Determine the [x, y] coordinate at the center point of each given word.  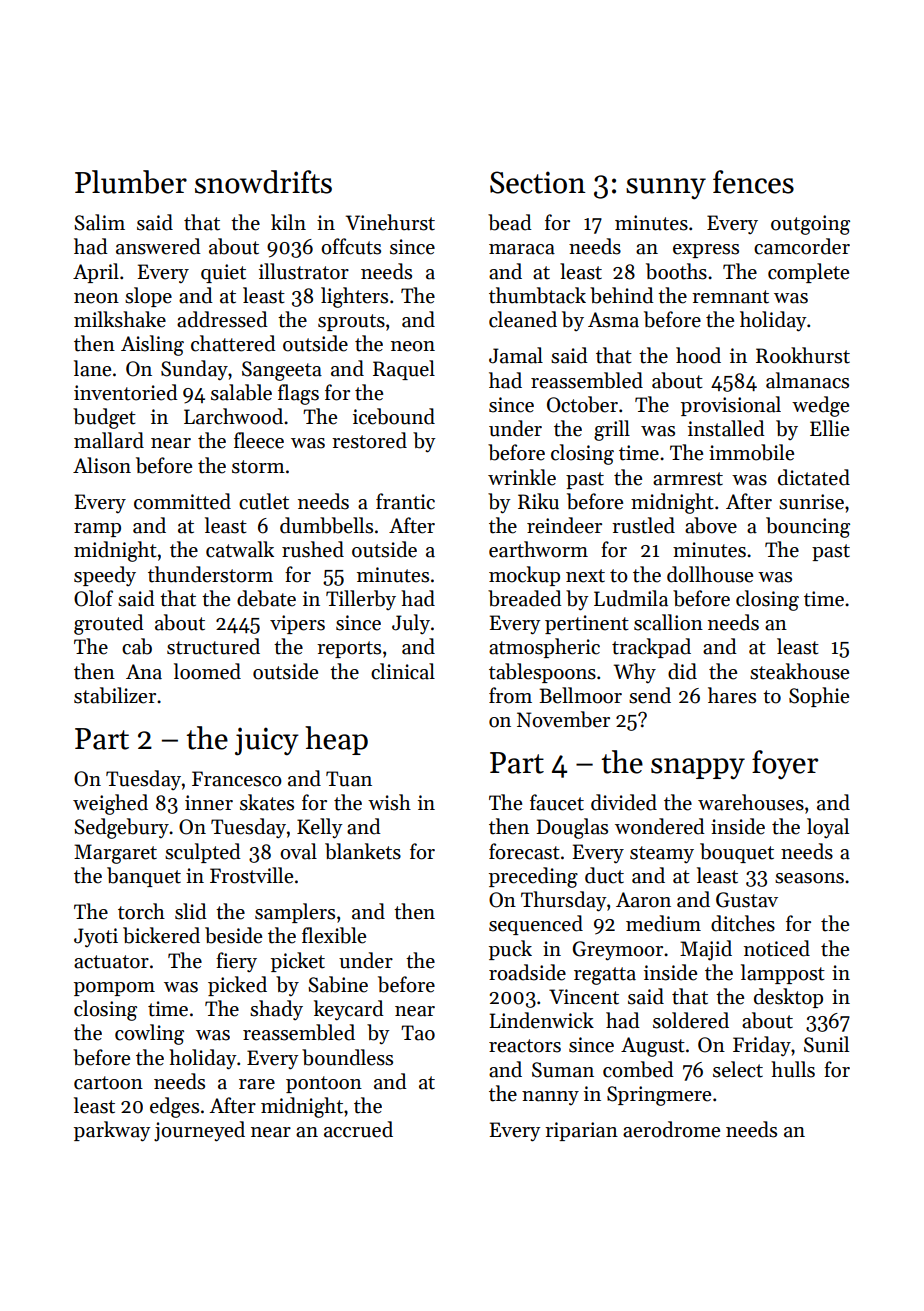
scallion [668, 622]
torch [141, 911]
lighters [354, 297]
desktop [788, 998]
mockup [524, 576]
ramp [97, 530]
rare [257, 1084]
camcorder [802, 246]
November [563, 719]
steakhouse [799, 671]
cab [137, 646]
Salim [99, 222]
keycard [349, 1010]
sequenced [536, 925]
